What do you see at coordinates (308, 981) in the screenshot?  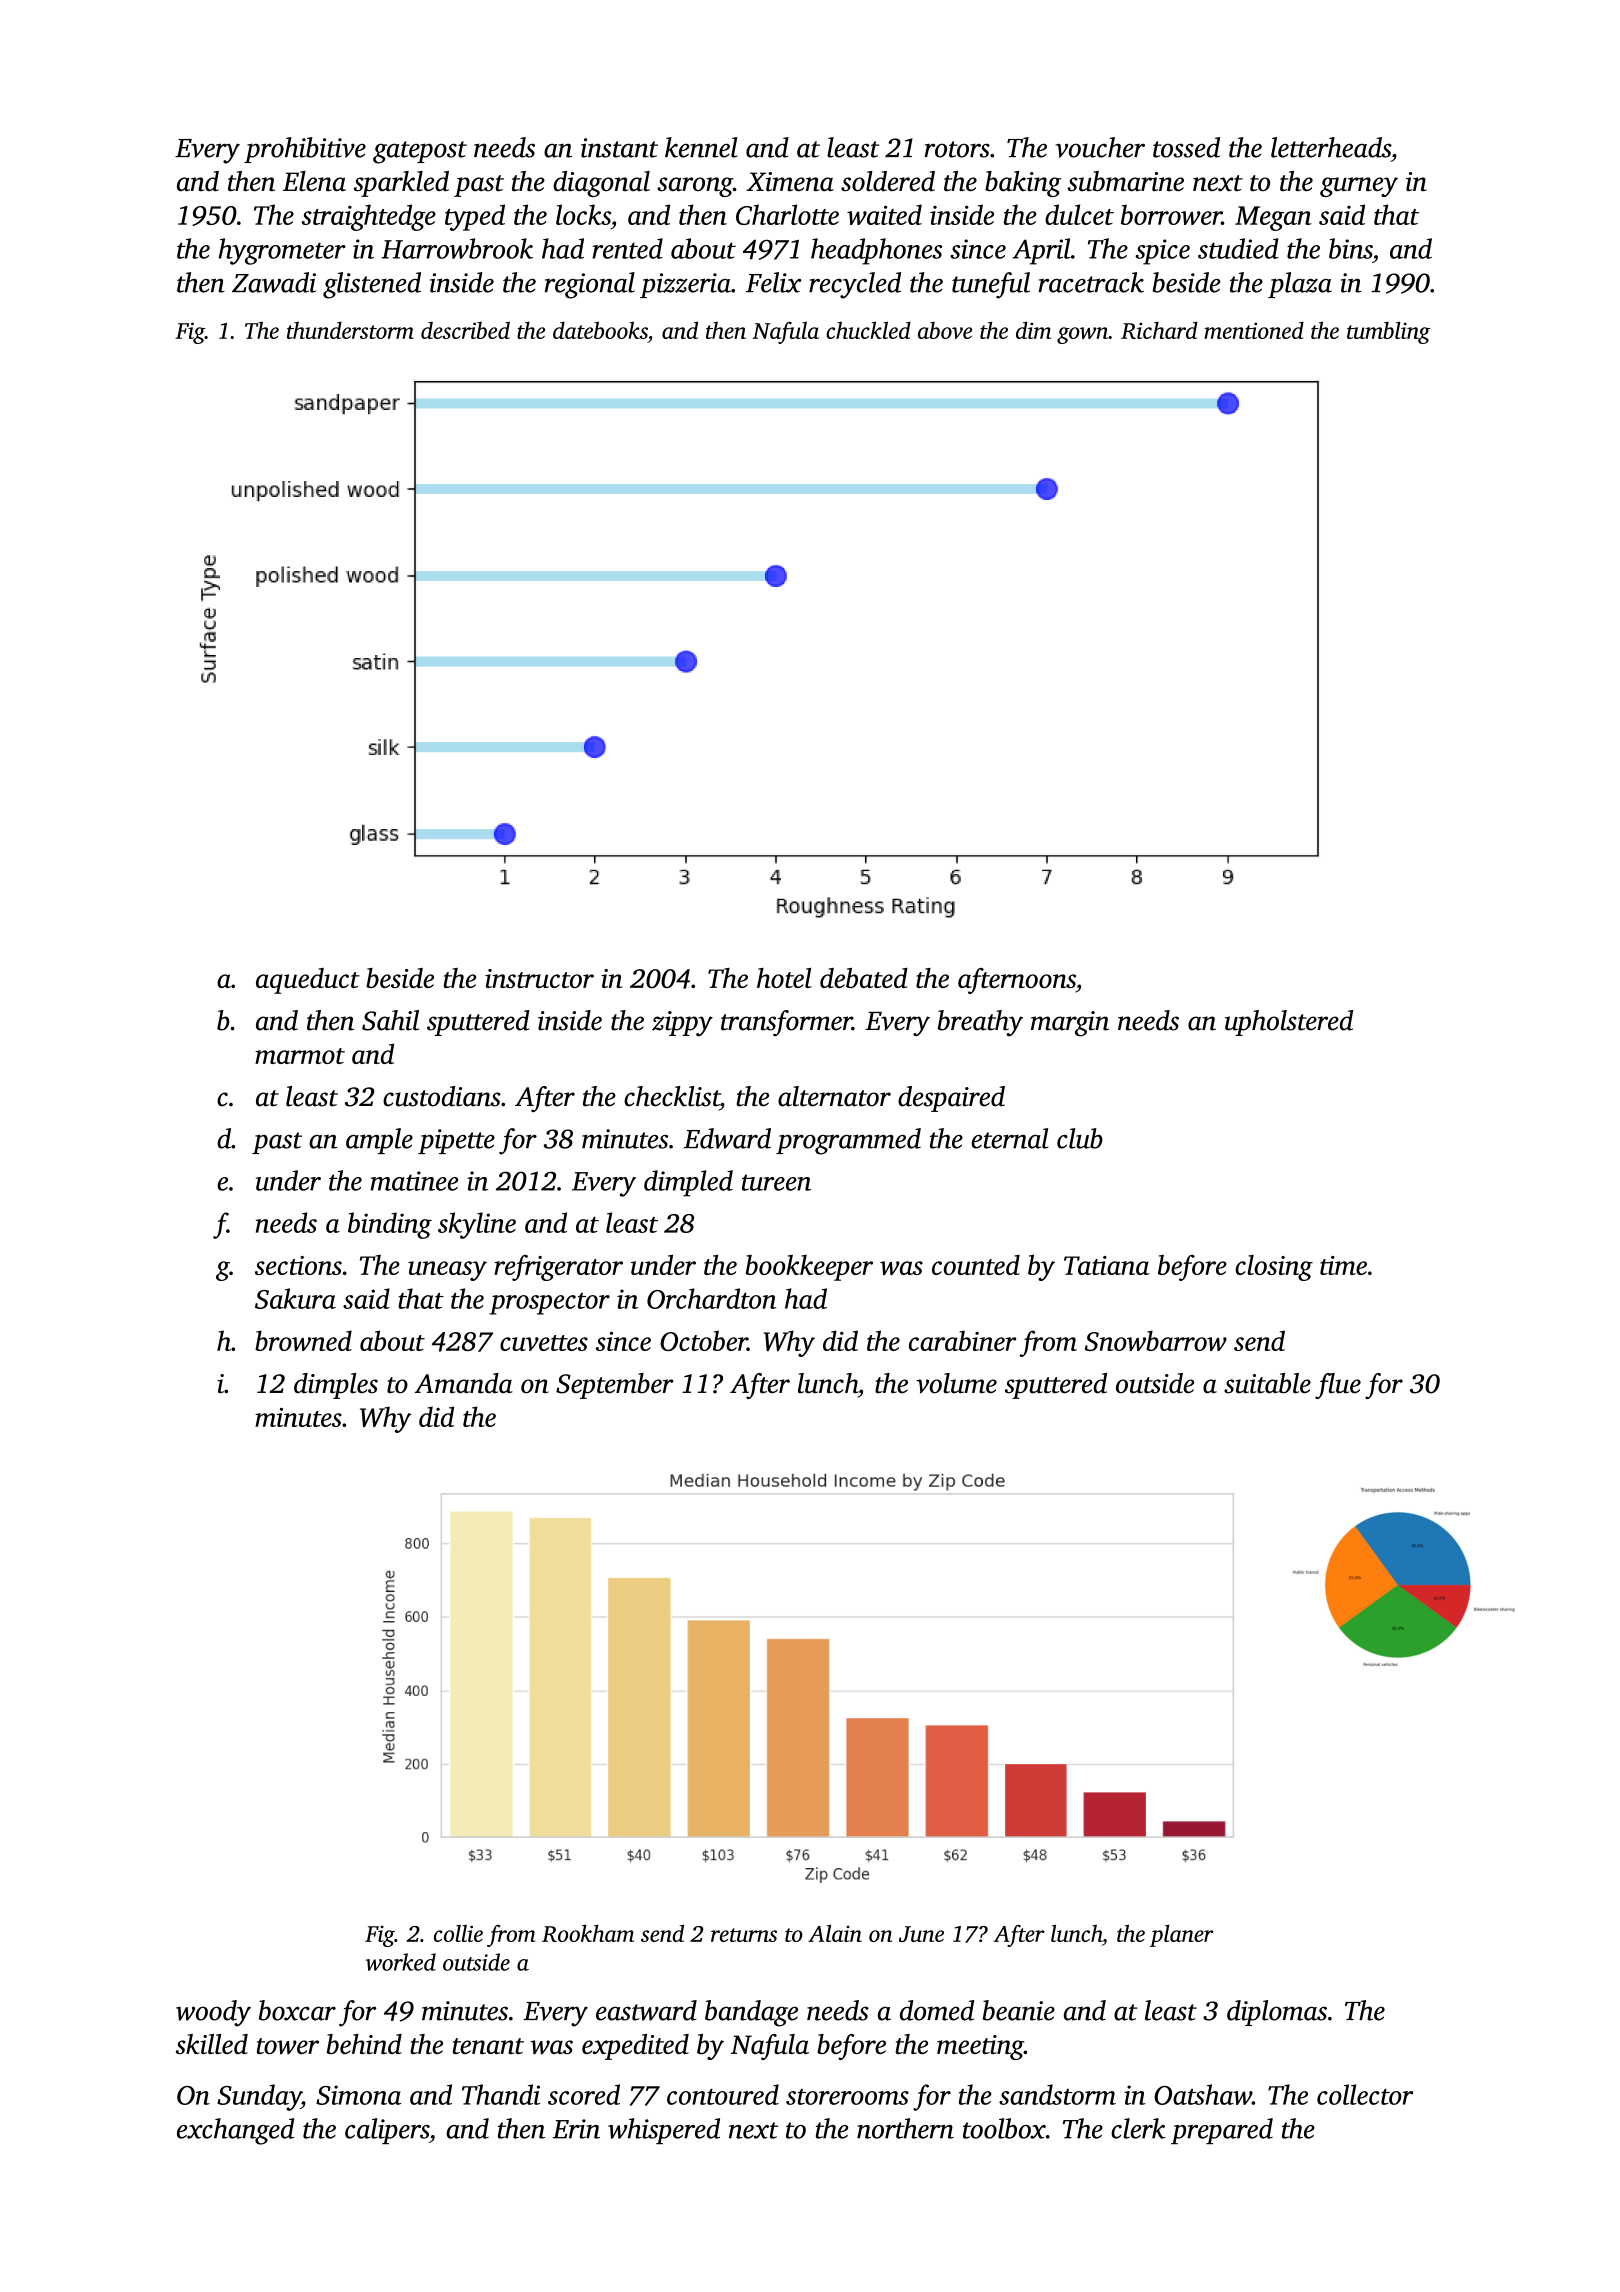 I see `aqueduct` at bounding box center [308, 981].
